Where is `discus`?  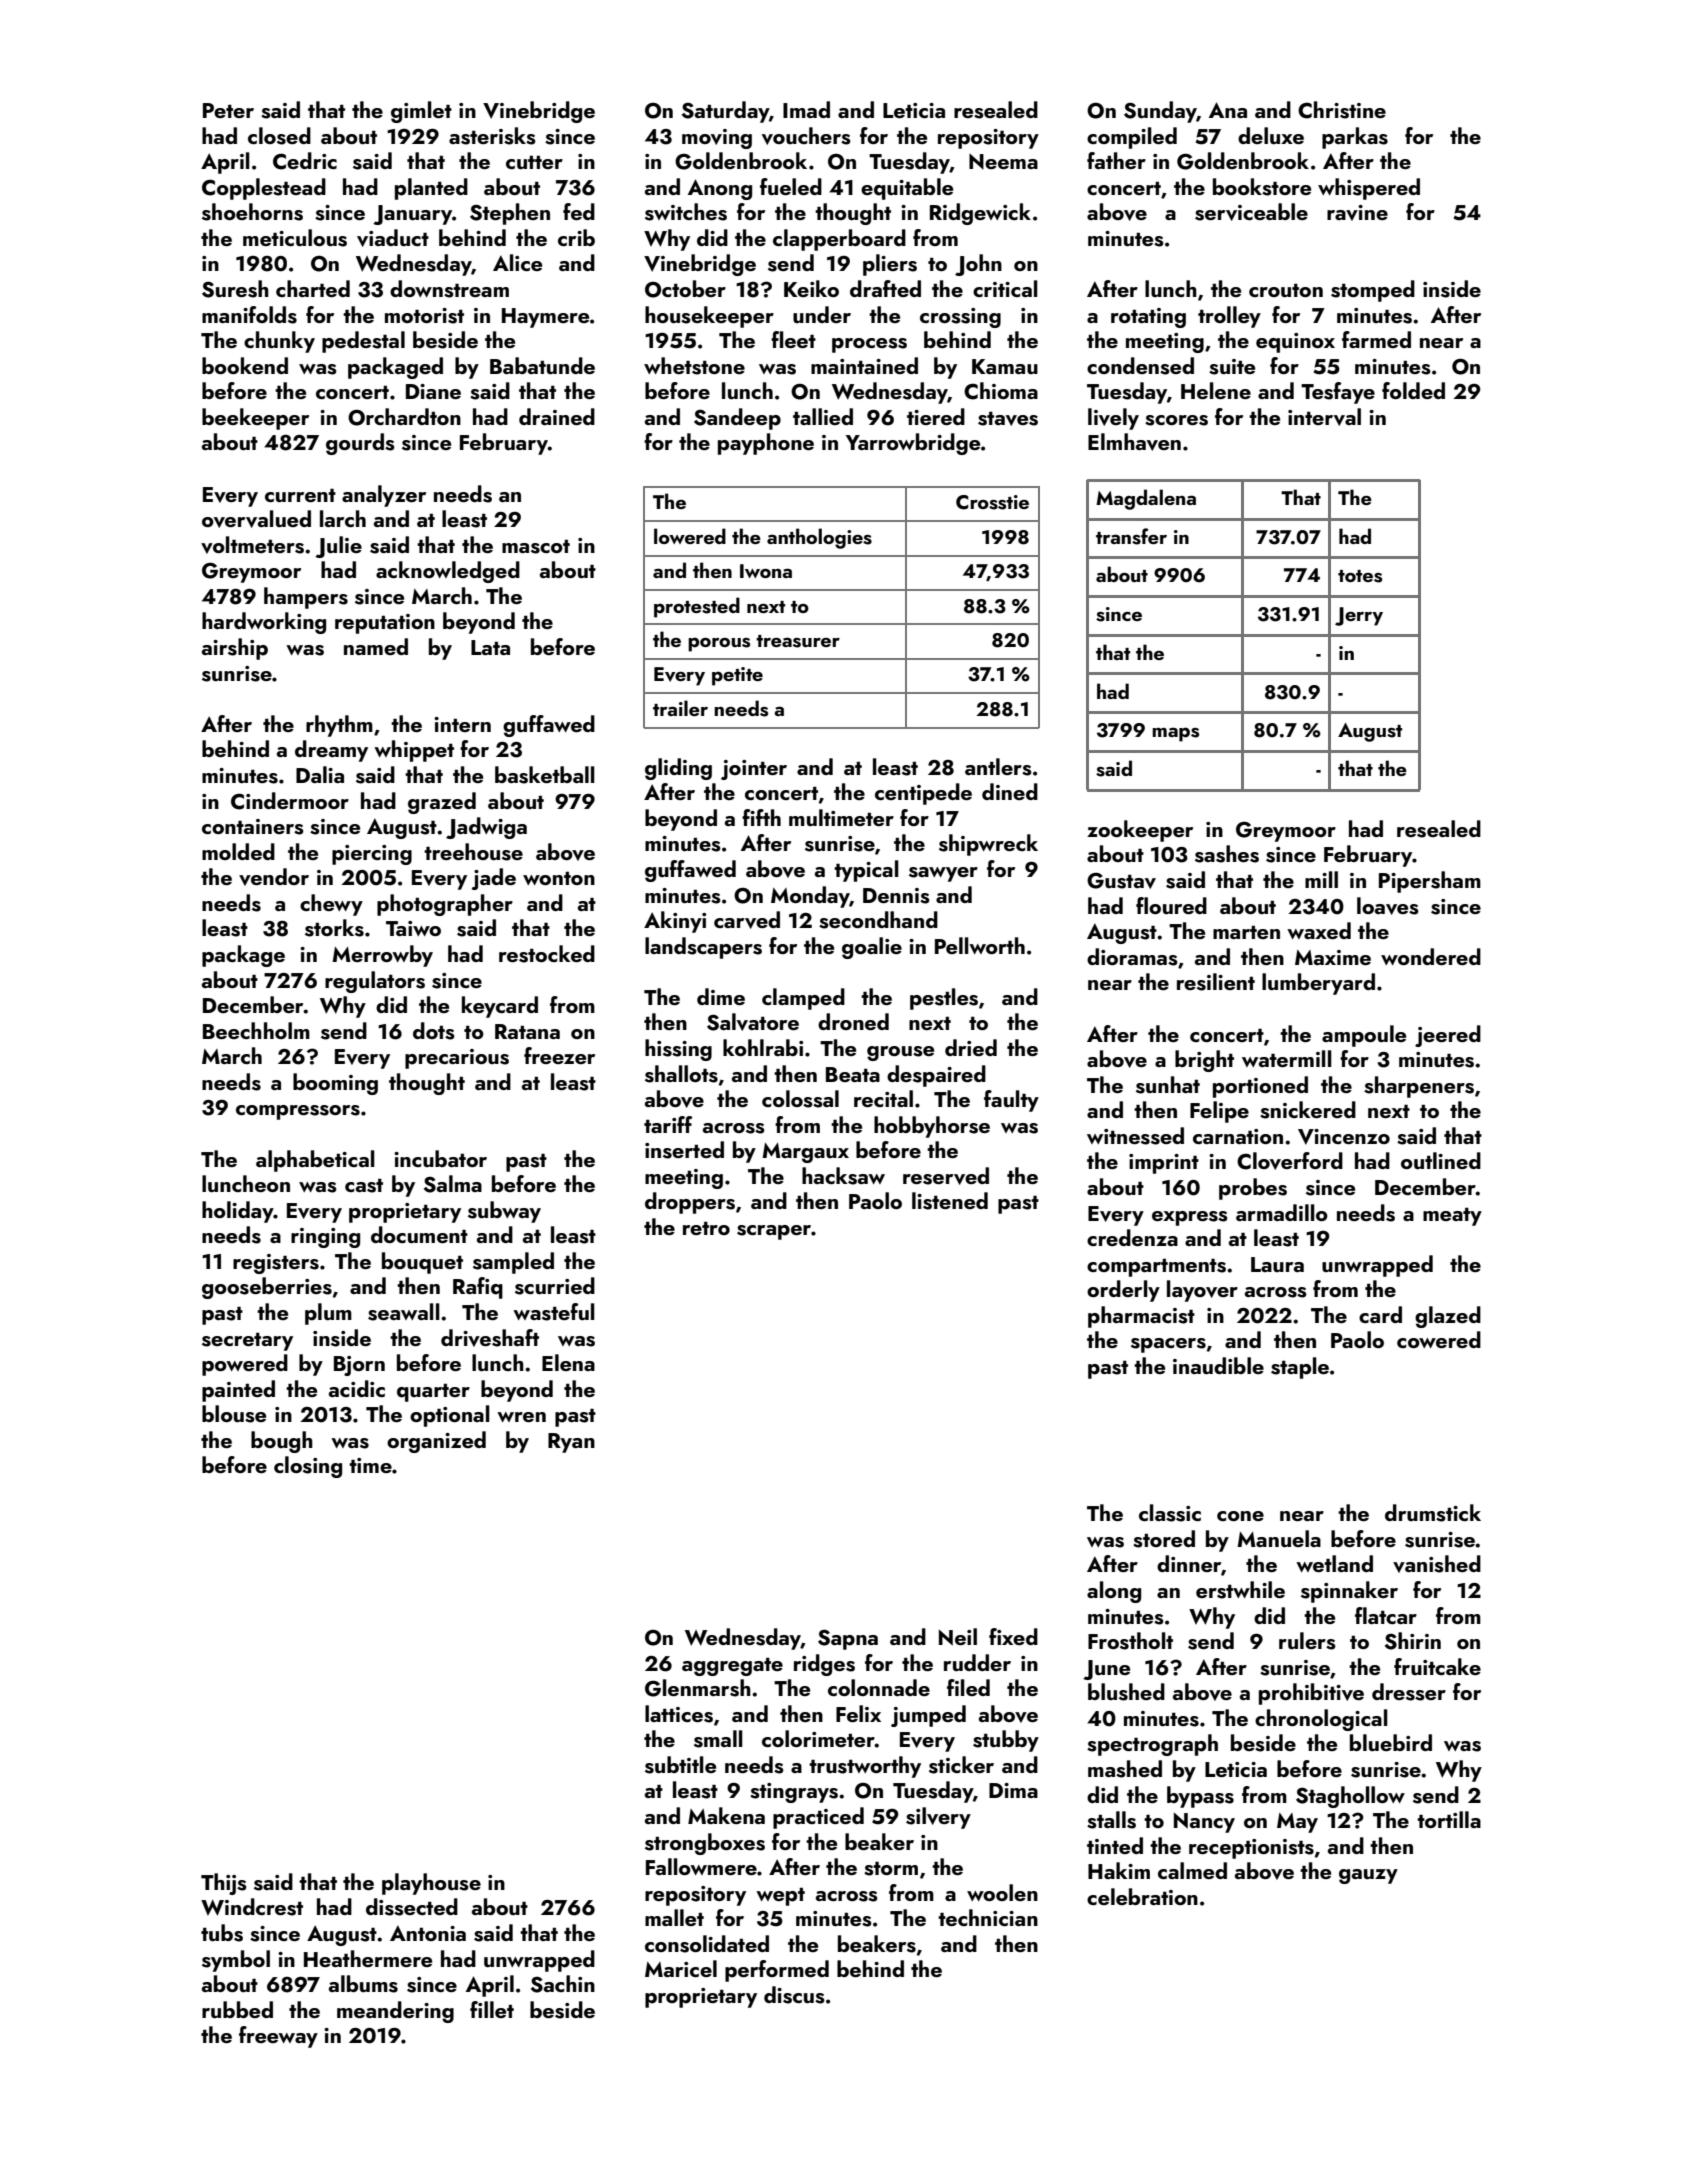
discus is located at coordinates (794, 1995).
